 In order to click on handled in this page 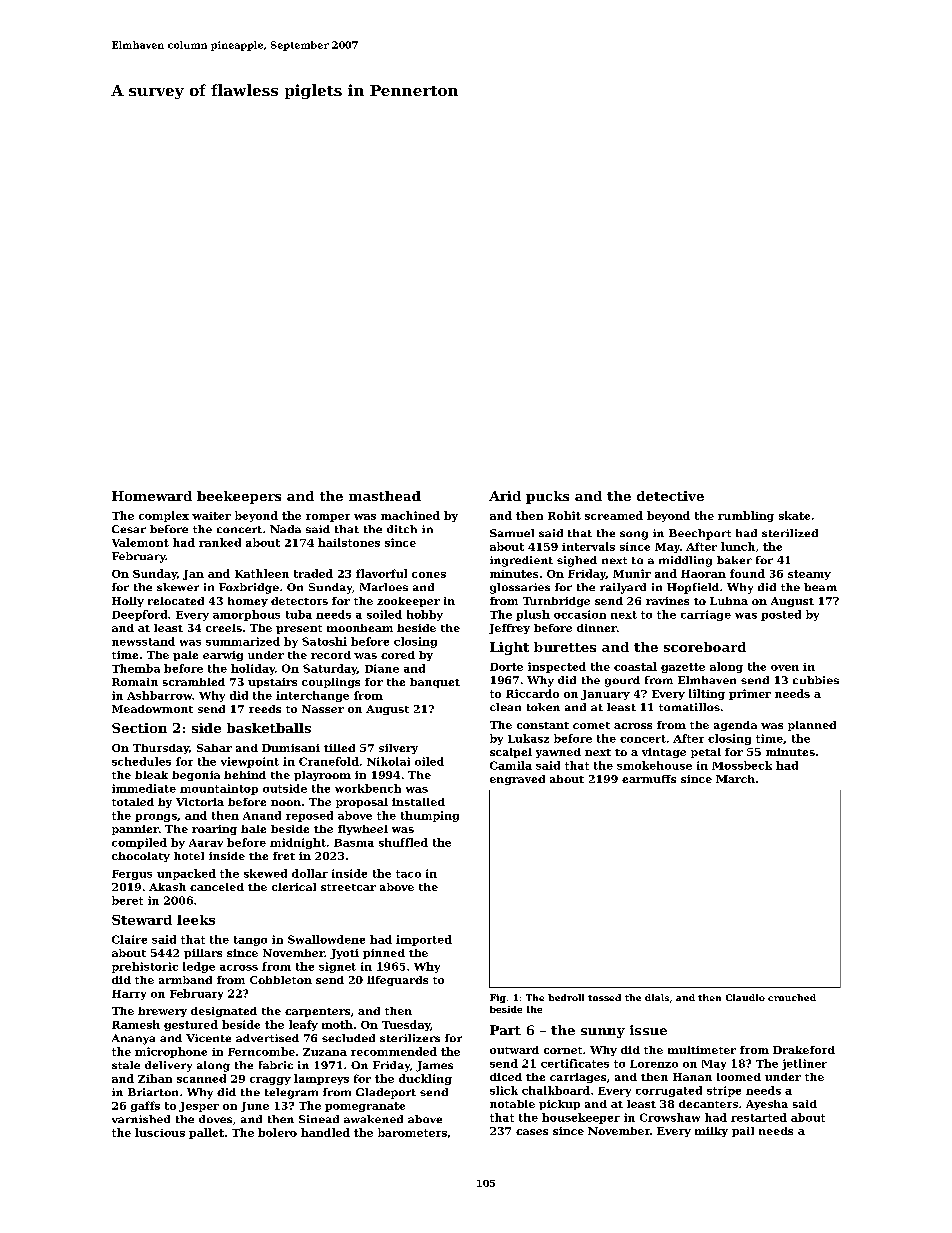, I will do `click(325, 1132)`.
